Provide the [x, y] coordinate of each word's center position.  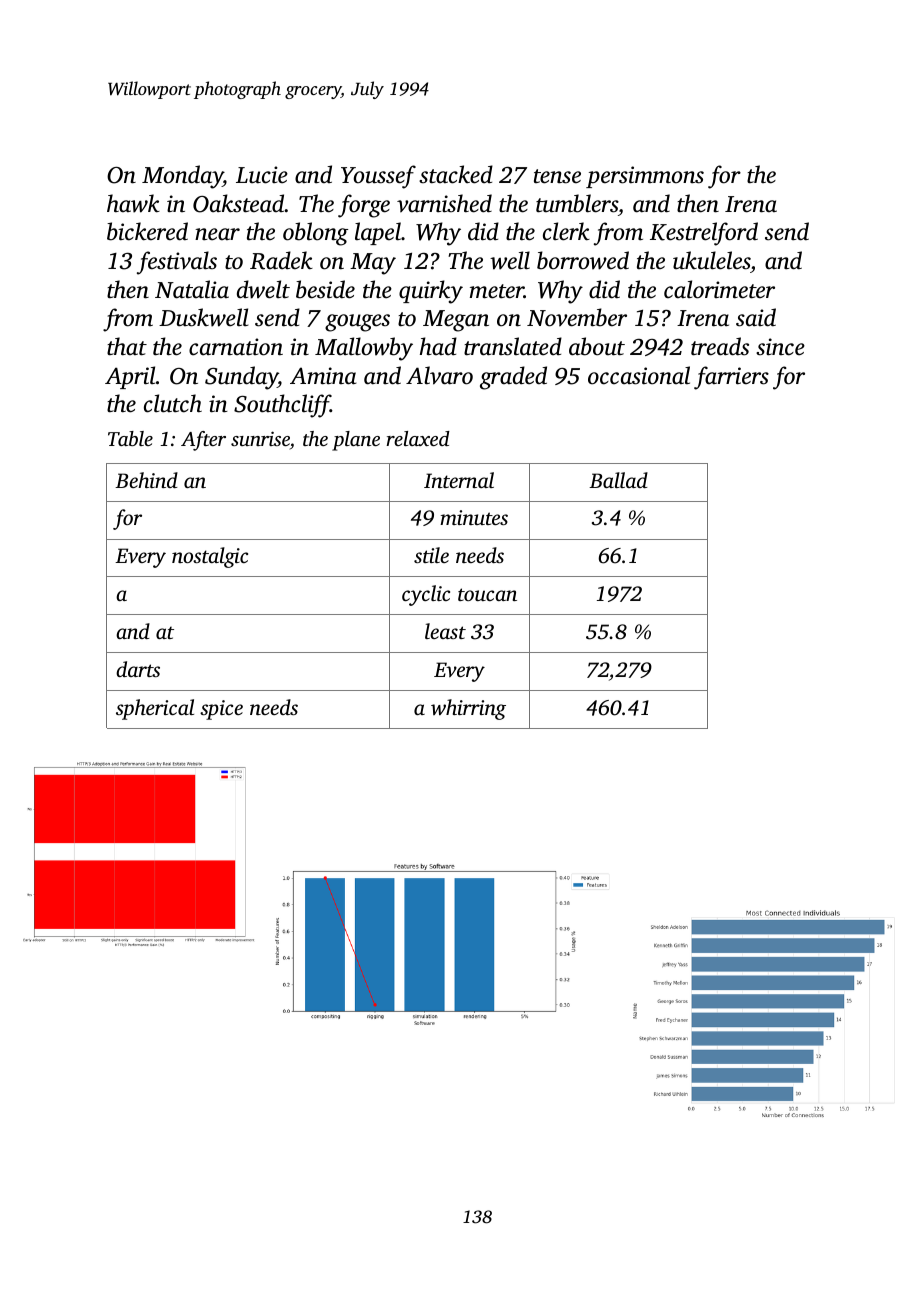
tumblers [577, 203]
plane [356, 441]
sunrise [260, 440]
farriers [731, 378]
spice [221, 710]
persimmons [645, 177]
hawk [133, 203]
